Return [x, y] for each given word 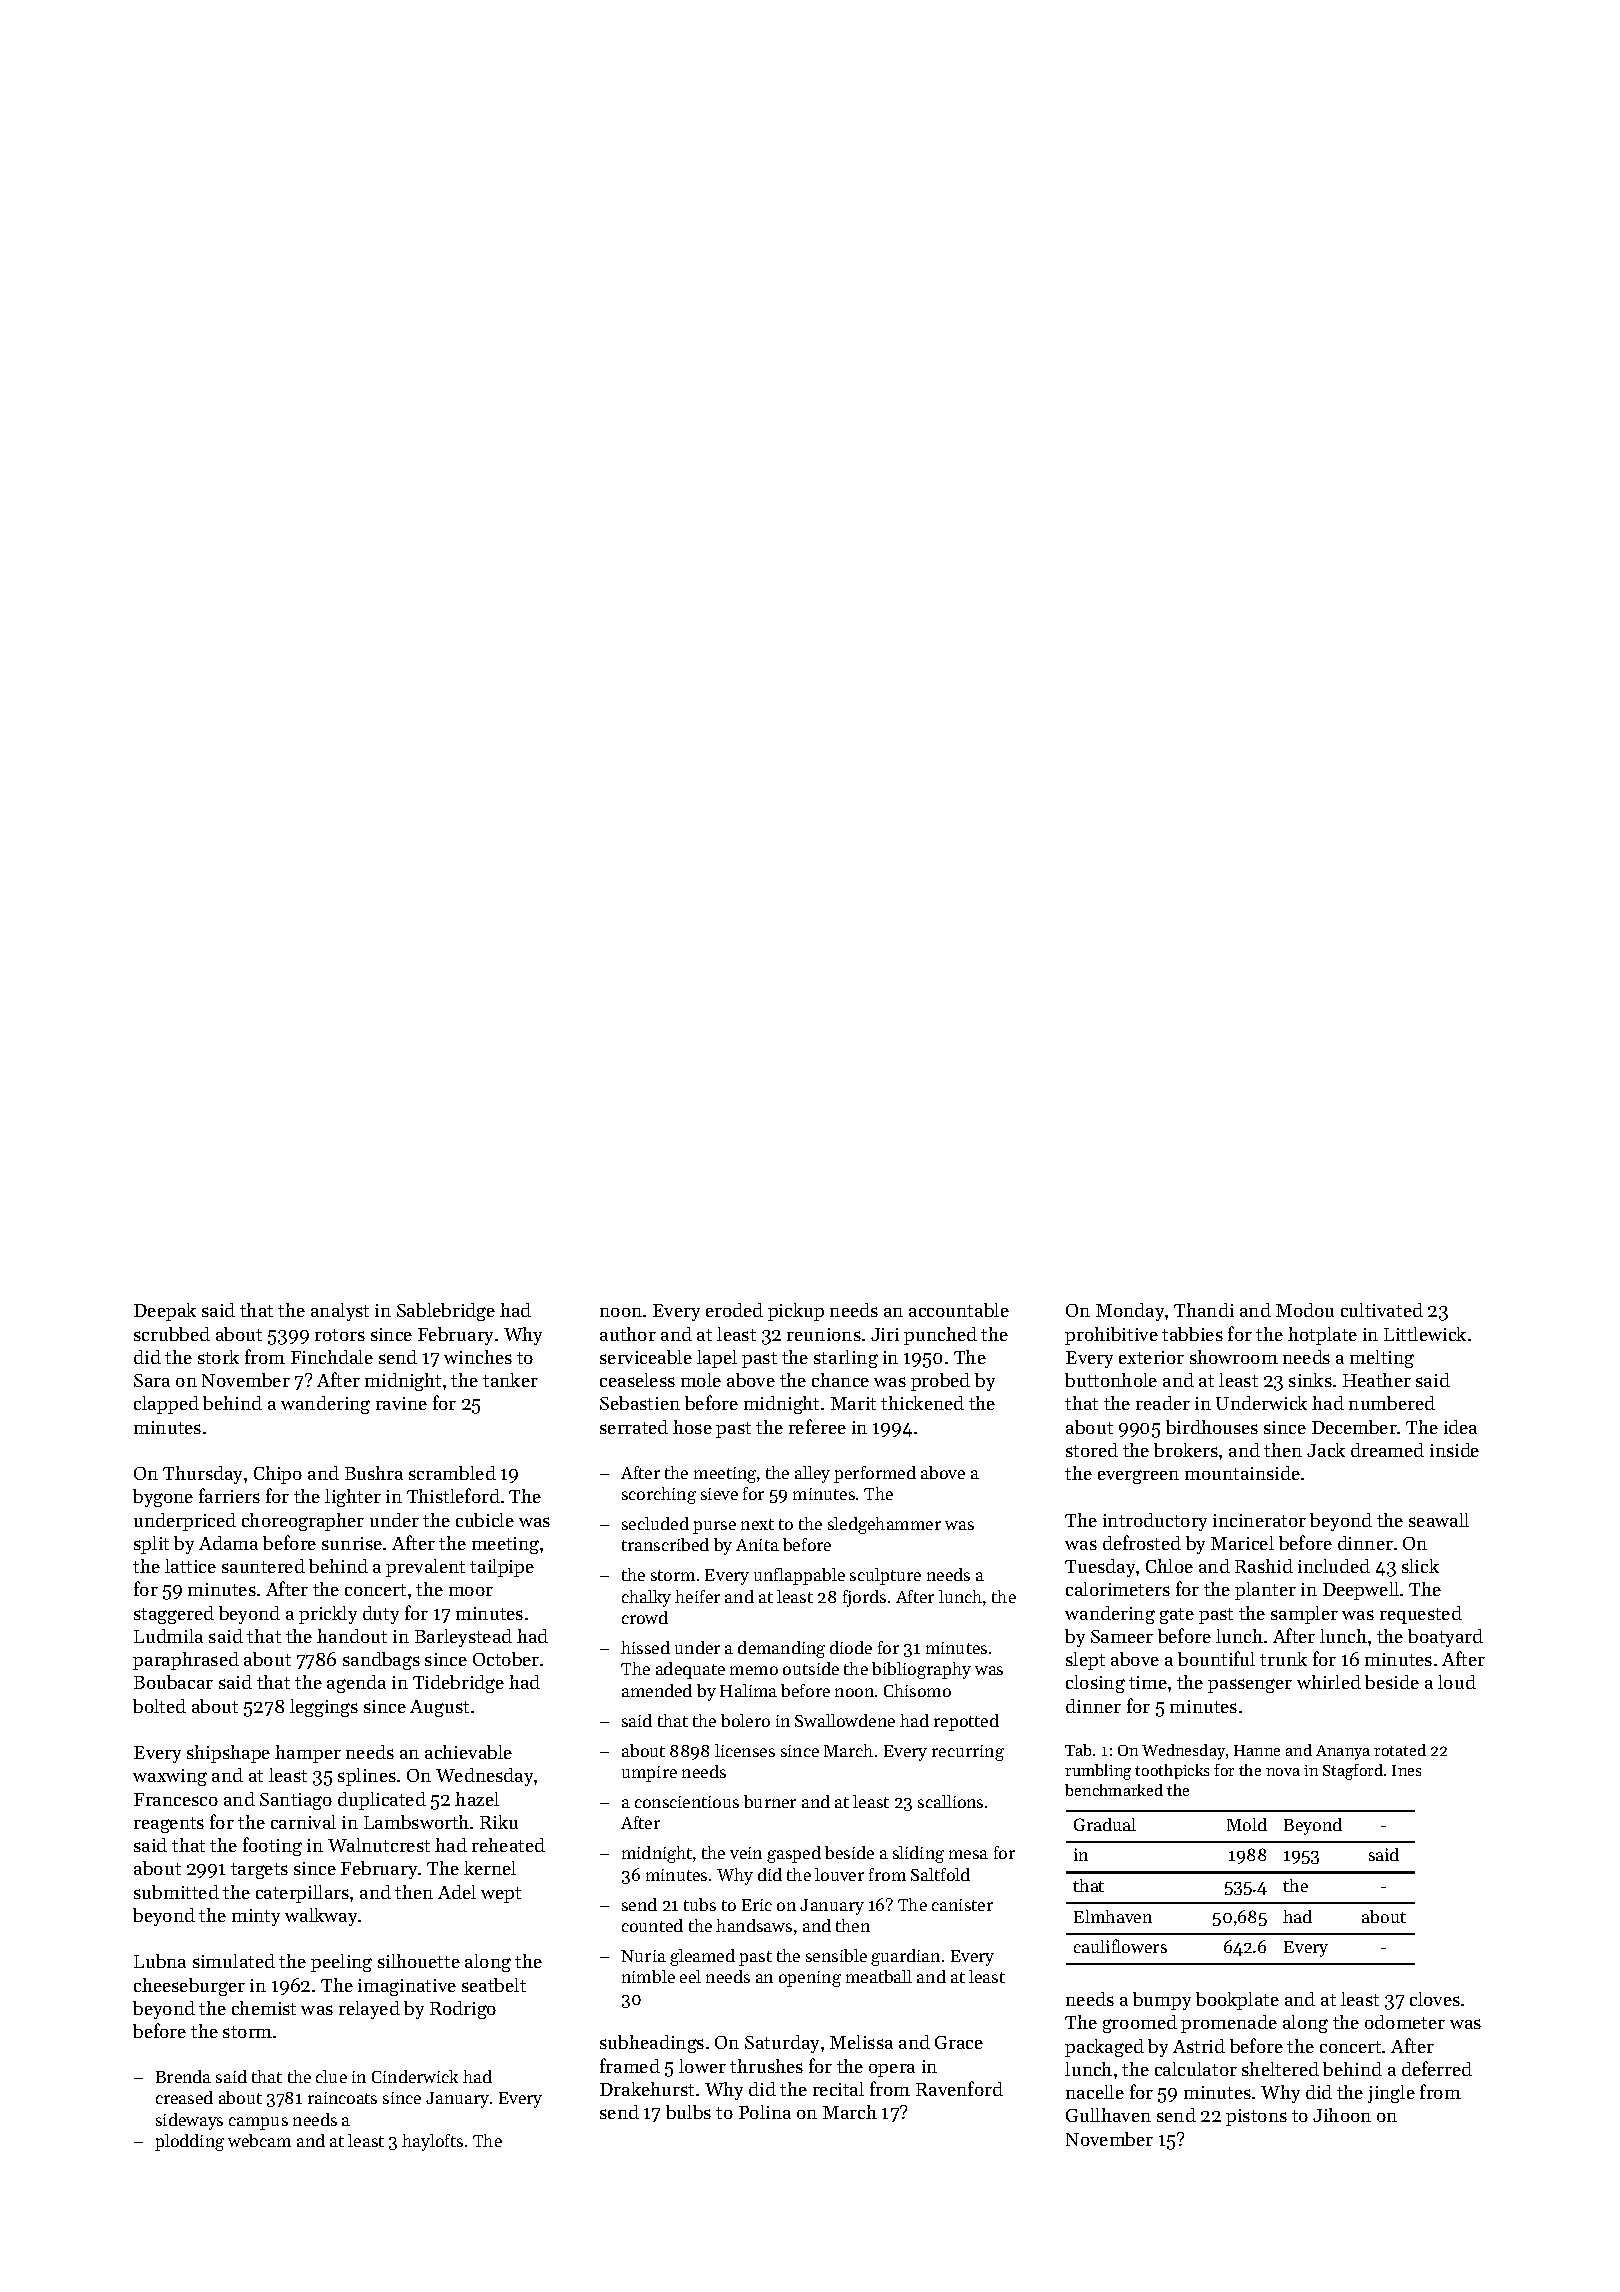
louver [839, 1874]
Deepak [165, 1312]
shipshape [228, 1754]
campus [258, 2123]
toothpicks [1172, 1771]
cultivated [1382, 1310]
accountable [959, 1310]
